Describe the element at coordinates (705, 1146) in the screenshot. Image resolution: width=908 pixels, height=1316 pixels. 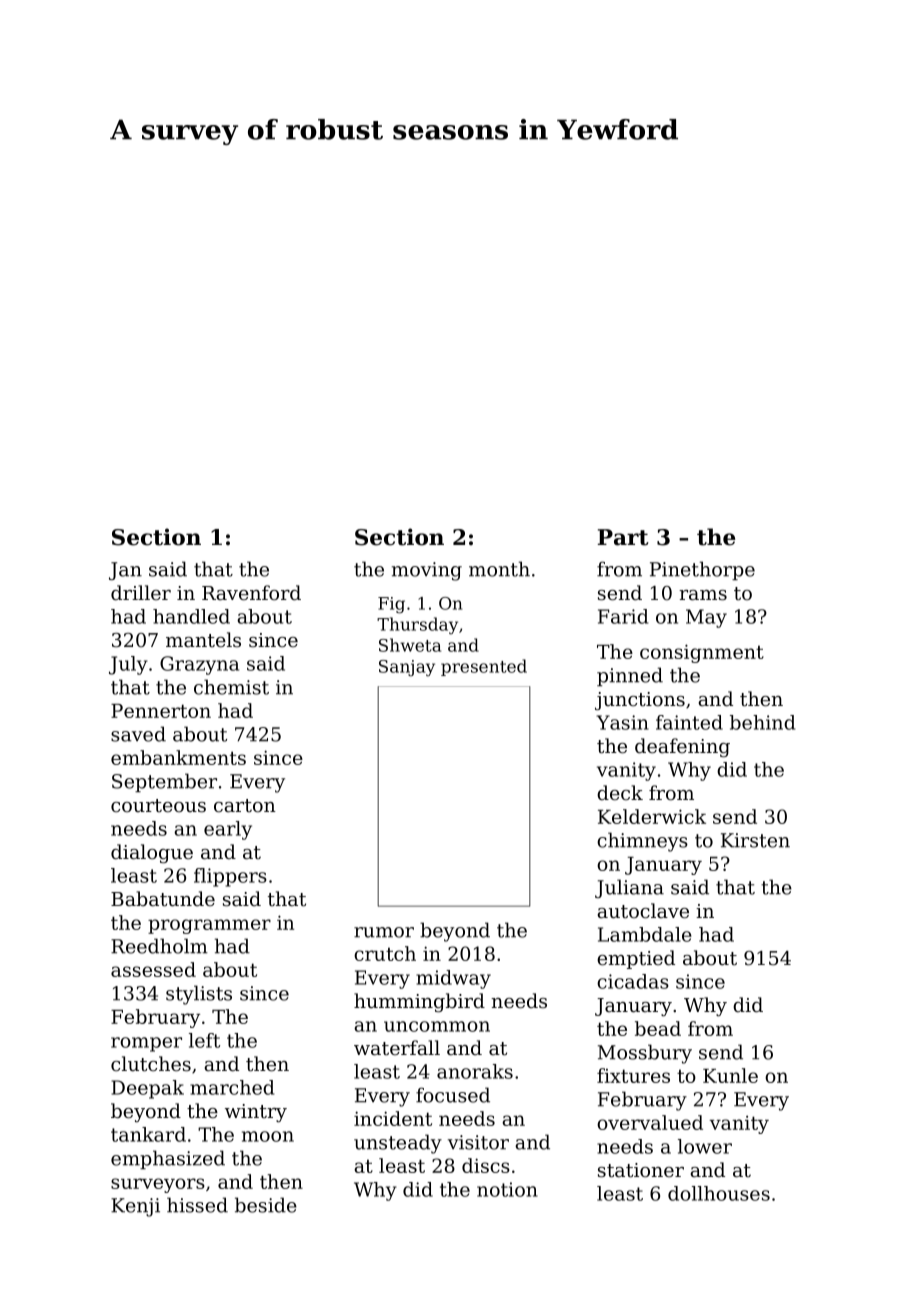
I see `lower` at that location.
